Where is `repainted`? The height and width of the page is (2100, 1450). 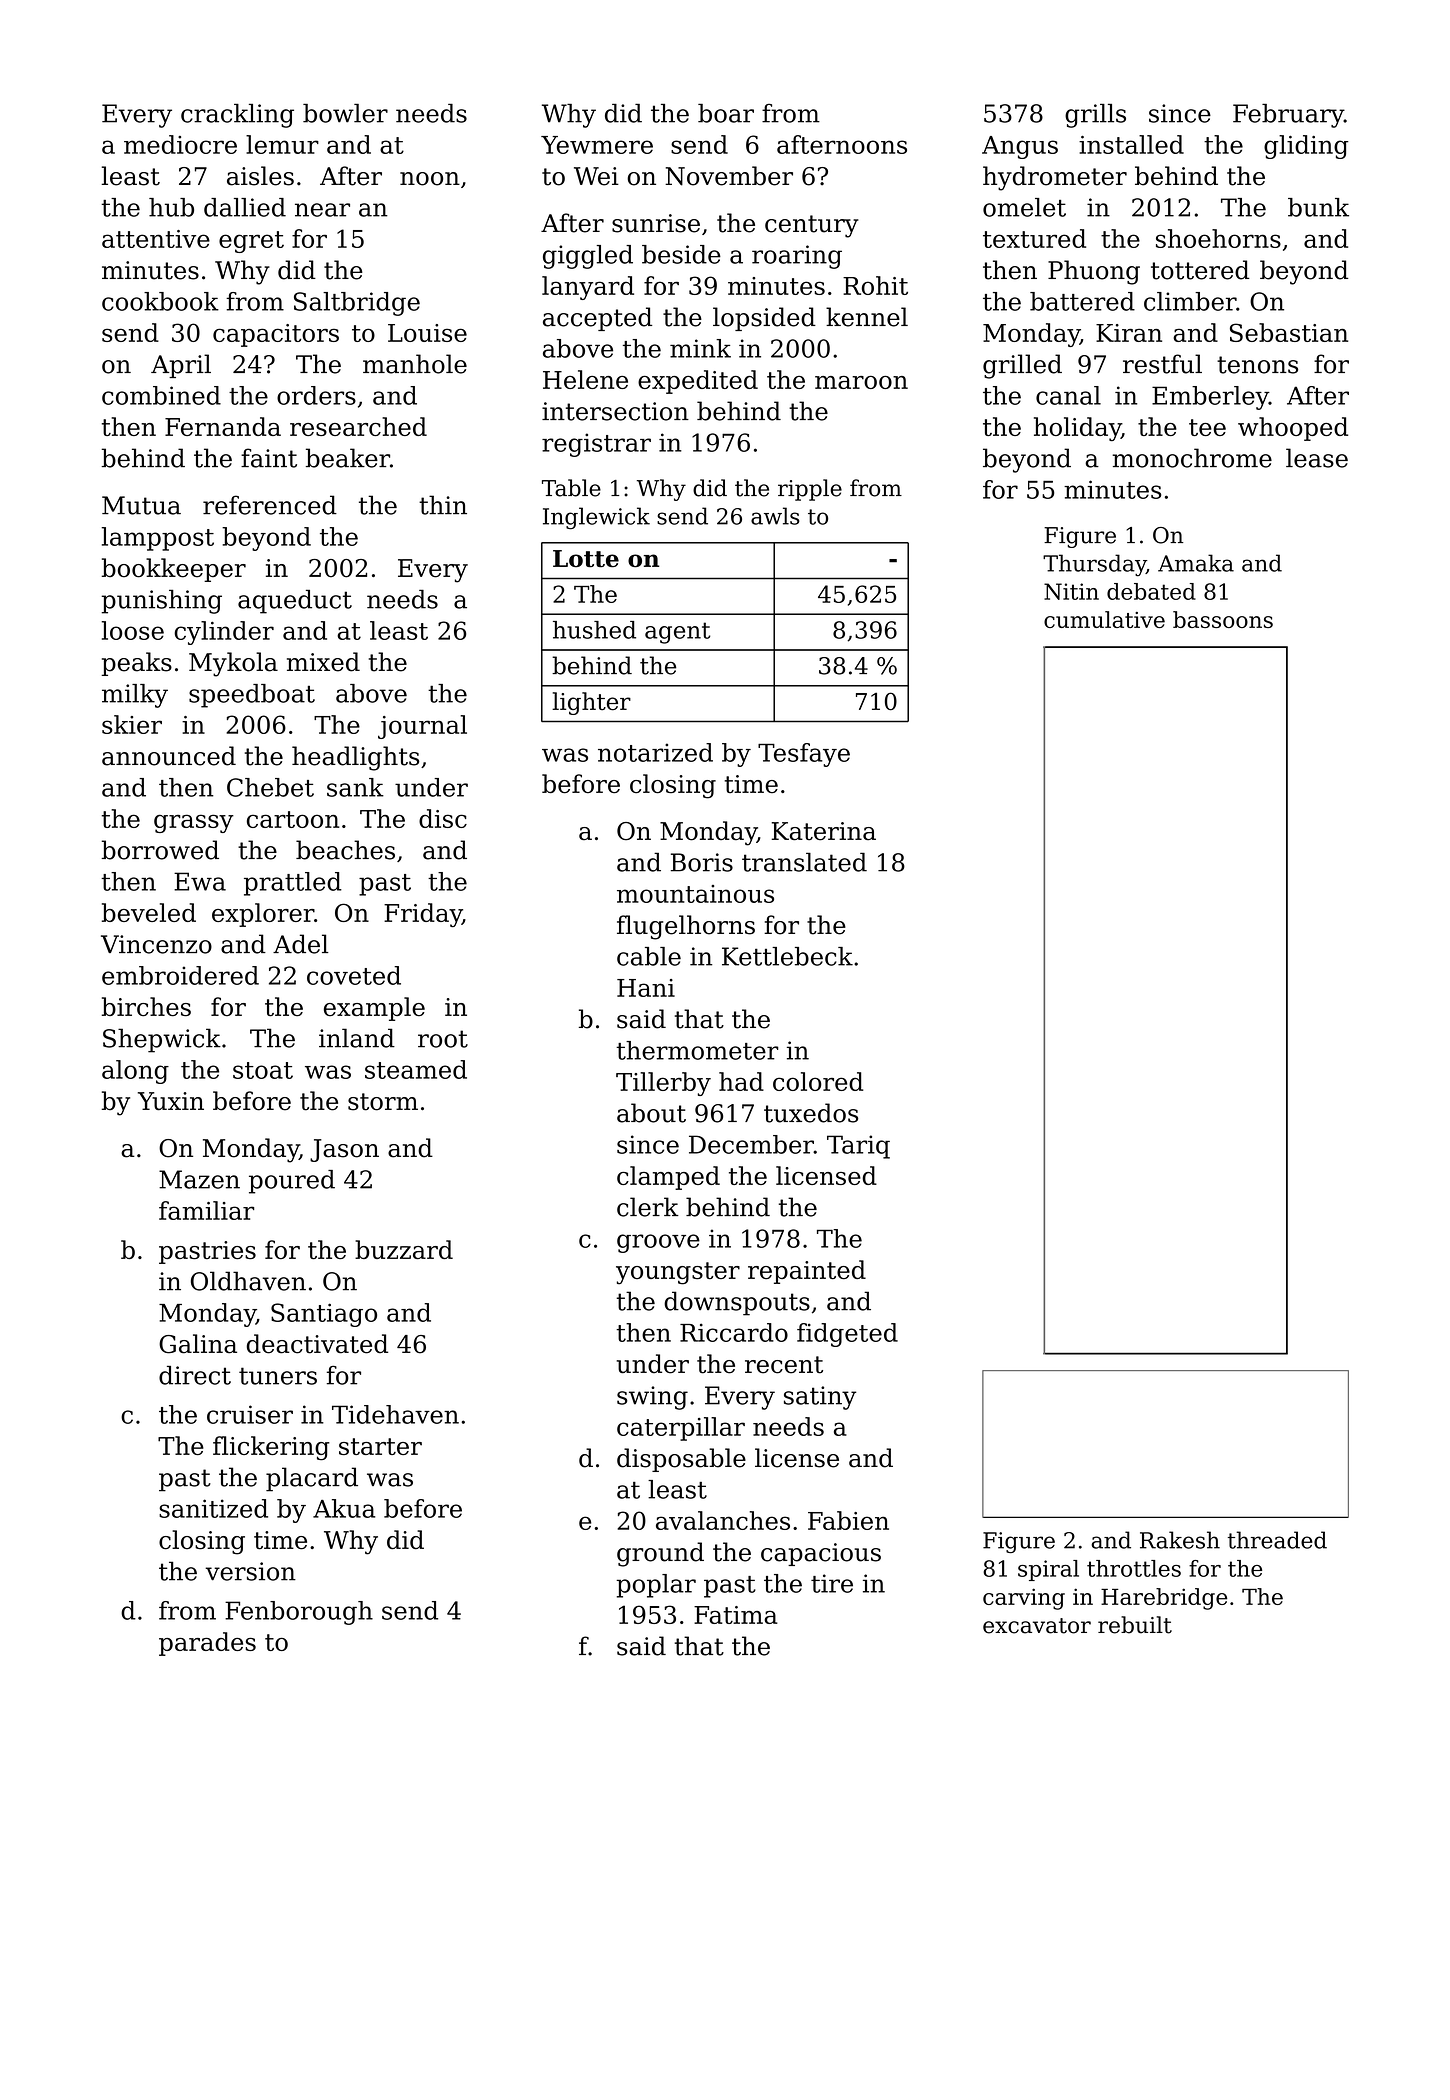
repainted is located at coordinates (807, 1272).
